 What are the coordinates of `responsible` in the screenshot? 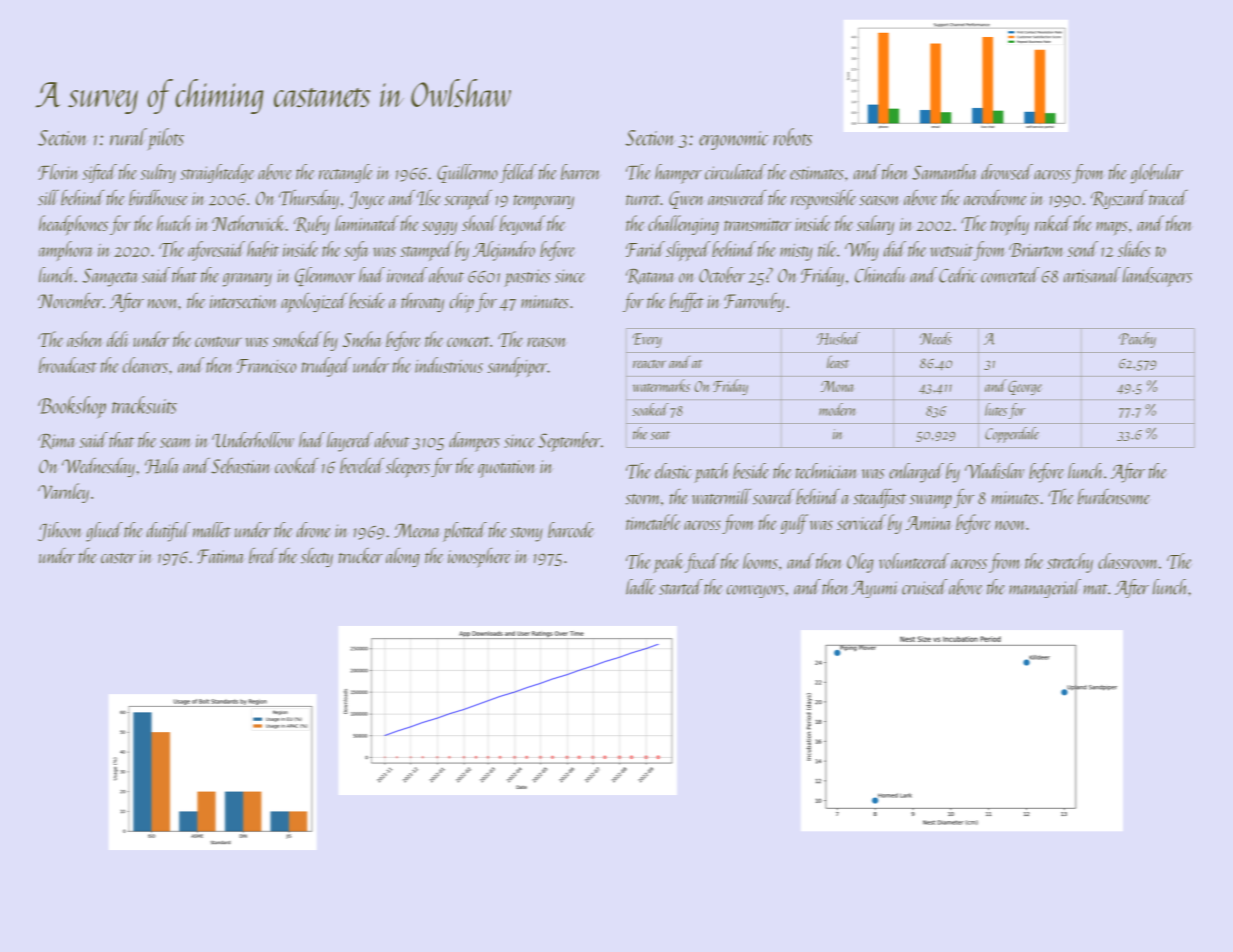 It's located at (824, 199).
